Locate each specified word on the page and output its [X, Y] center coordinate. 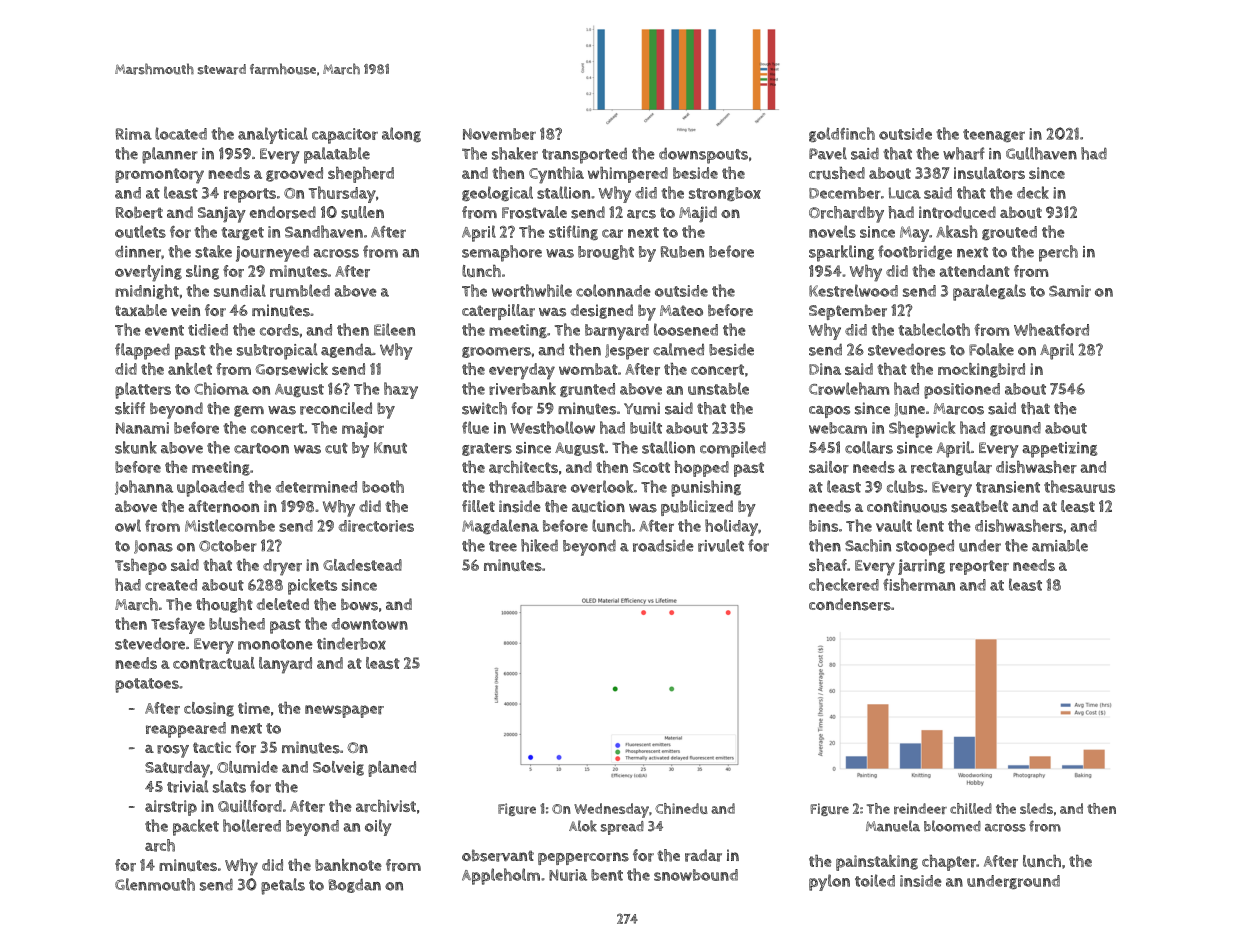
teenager [994, 135]
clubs [905, 486]
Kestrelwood [853, 290]
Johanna [144, 487]
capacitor [345, 136]
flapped [142, 351]
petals [283, 886]
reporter [979, 567]
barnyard [617, 332]
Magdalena [500, 526]
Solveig [338, 768]
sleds [1036, 808]
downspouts [703, 155]
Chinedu [681, 808]
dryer [282, 567]
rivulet [721, 545]
